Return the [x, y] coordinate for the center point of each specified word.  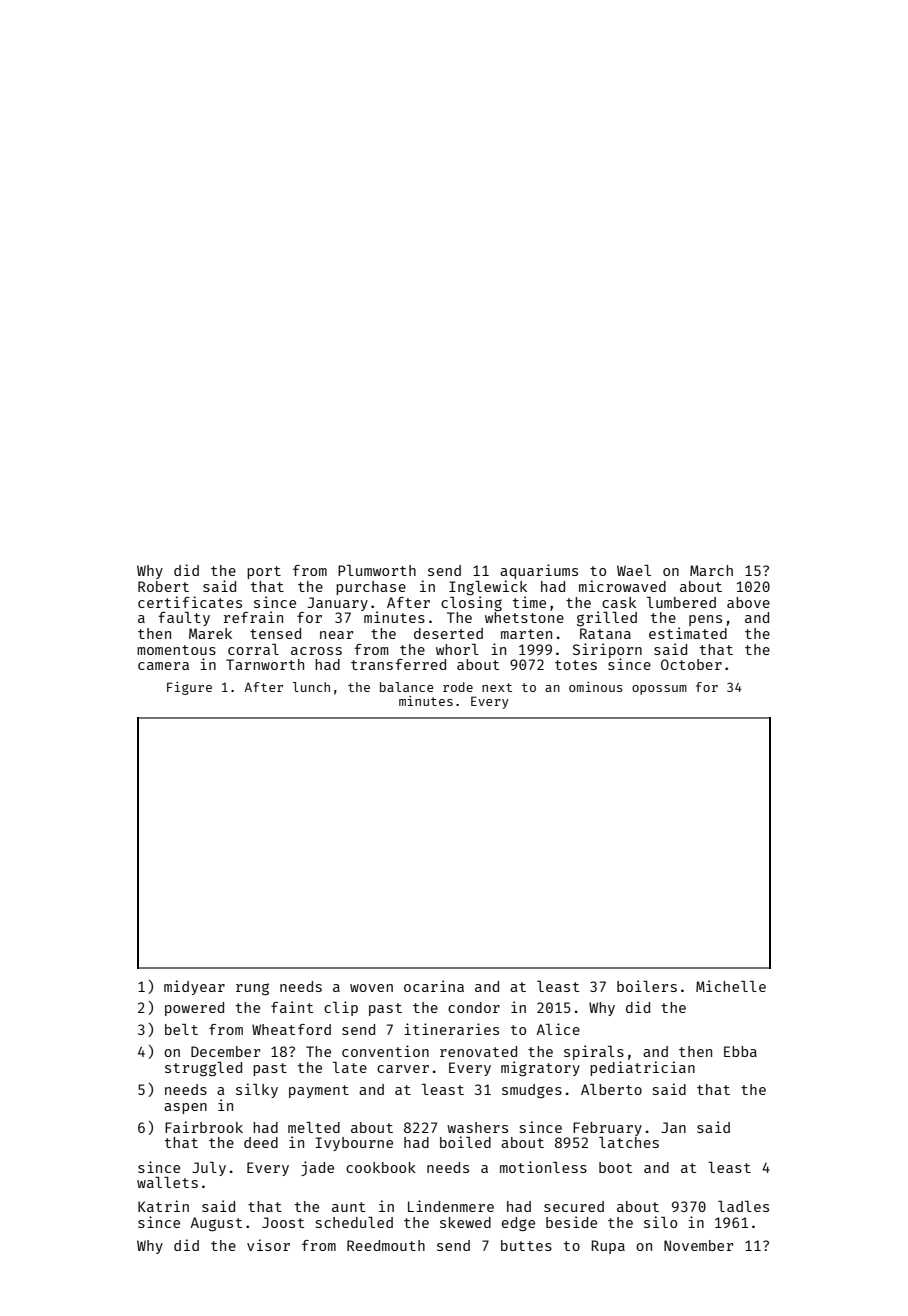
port [264, 572]
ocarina [434, 986]
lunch [311, 687]
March [711, 570]
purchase [371, 588]
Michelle [731, 986]
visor [268, 1245]
